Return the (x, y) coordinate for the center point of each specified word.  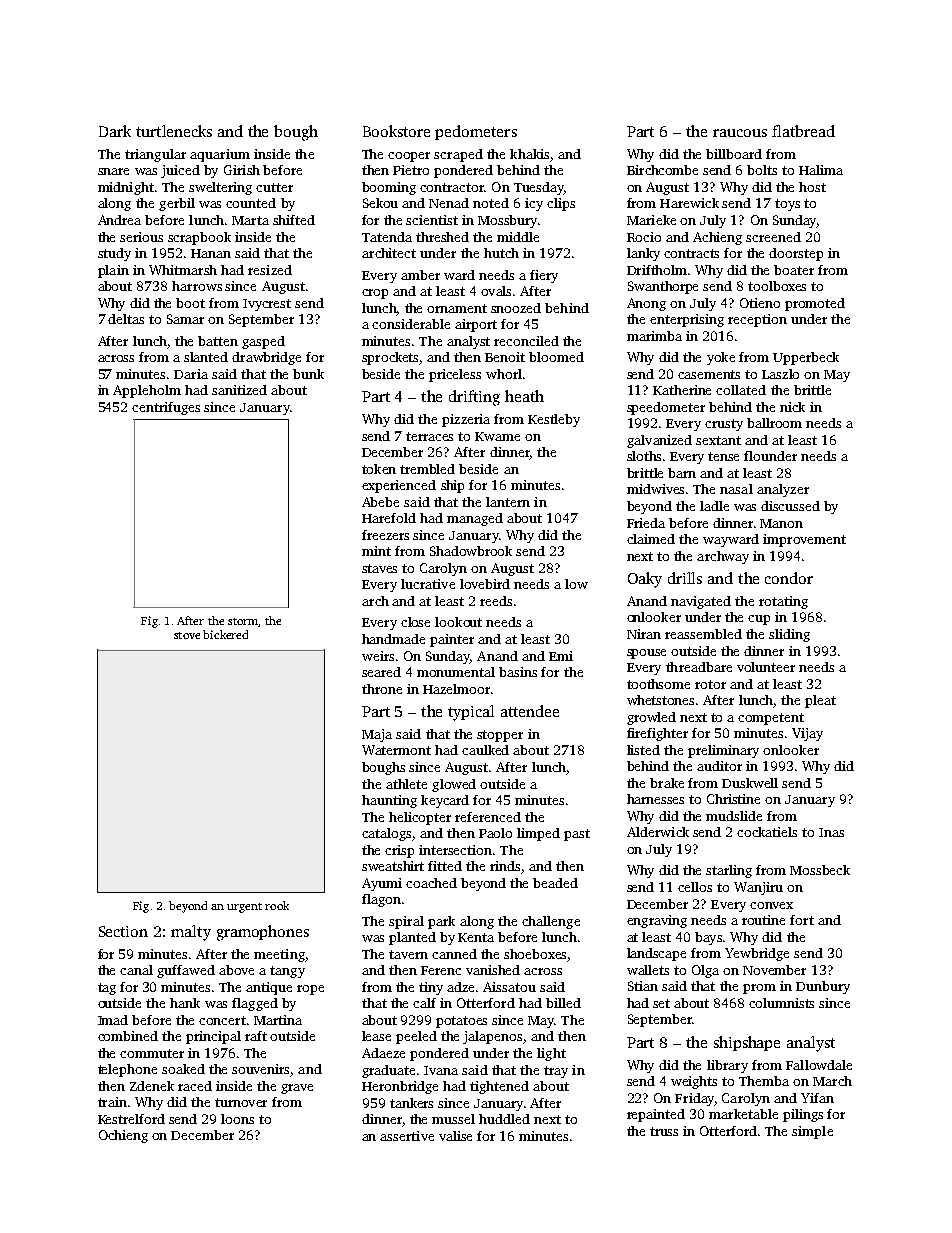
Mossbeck (820, 870)
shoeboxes (535, 954)
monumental (456, 672)
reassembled (703, 634)
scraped (458, 155)
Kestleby (554, 420)
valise (455, 1136)
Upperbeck (806, 358)
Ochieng (123, 1136)
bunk (308, 374)
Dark (115, 131)
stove (187, 635)
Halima (821, 170)
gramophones (263, 933)
